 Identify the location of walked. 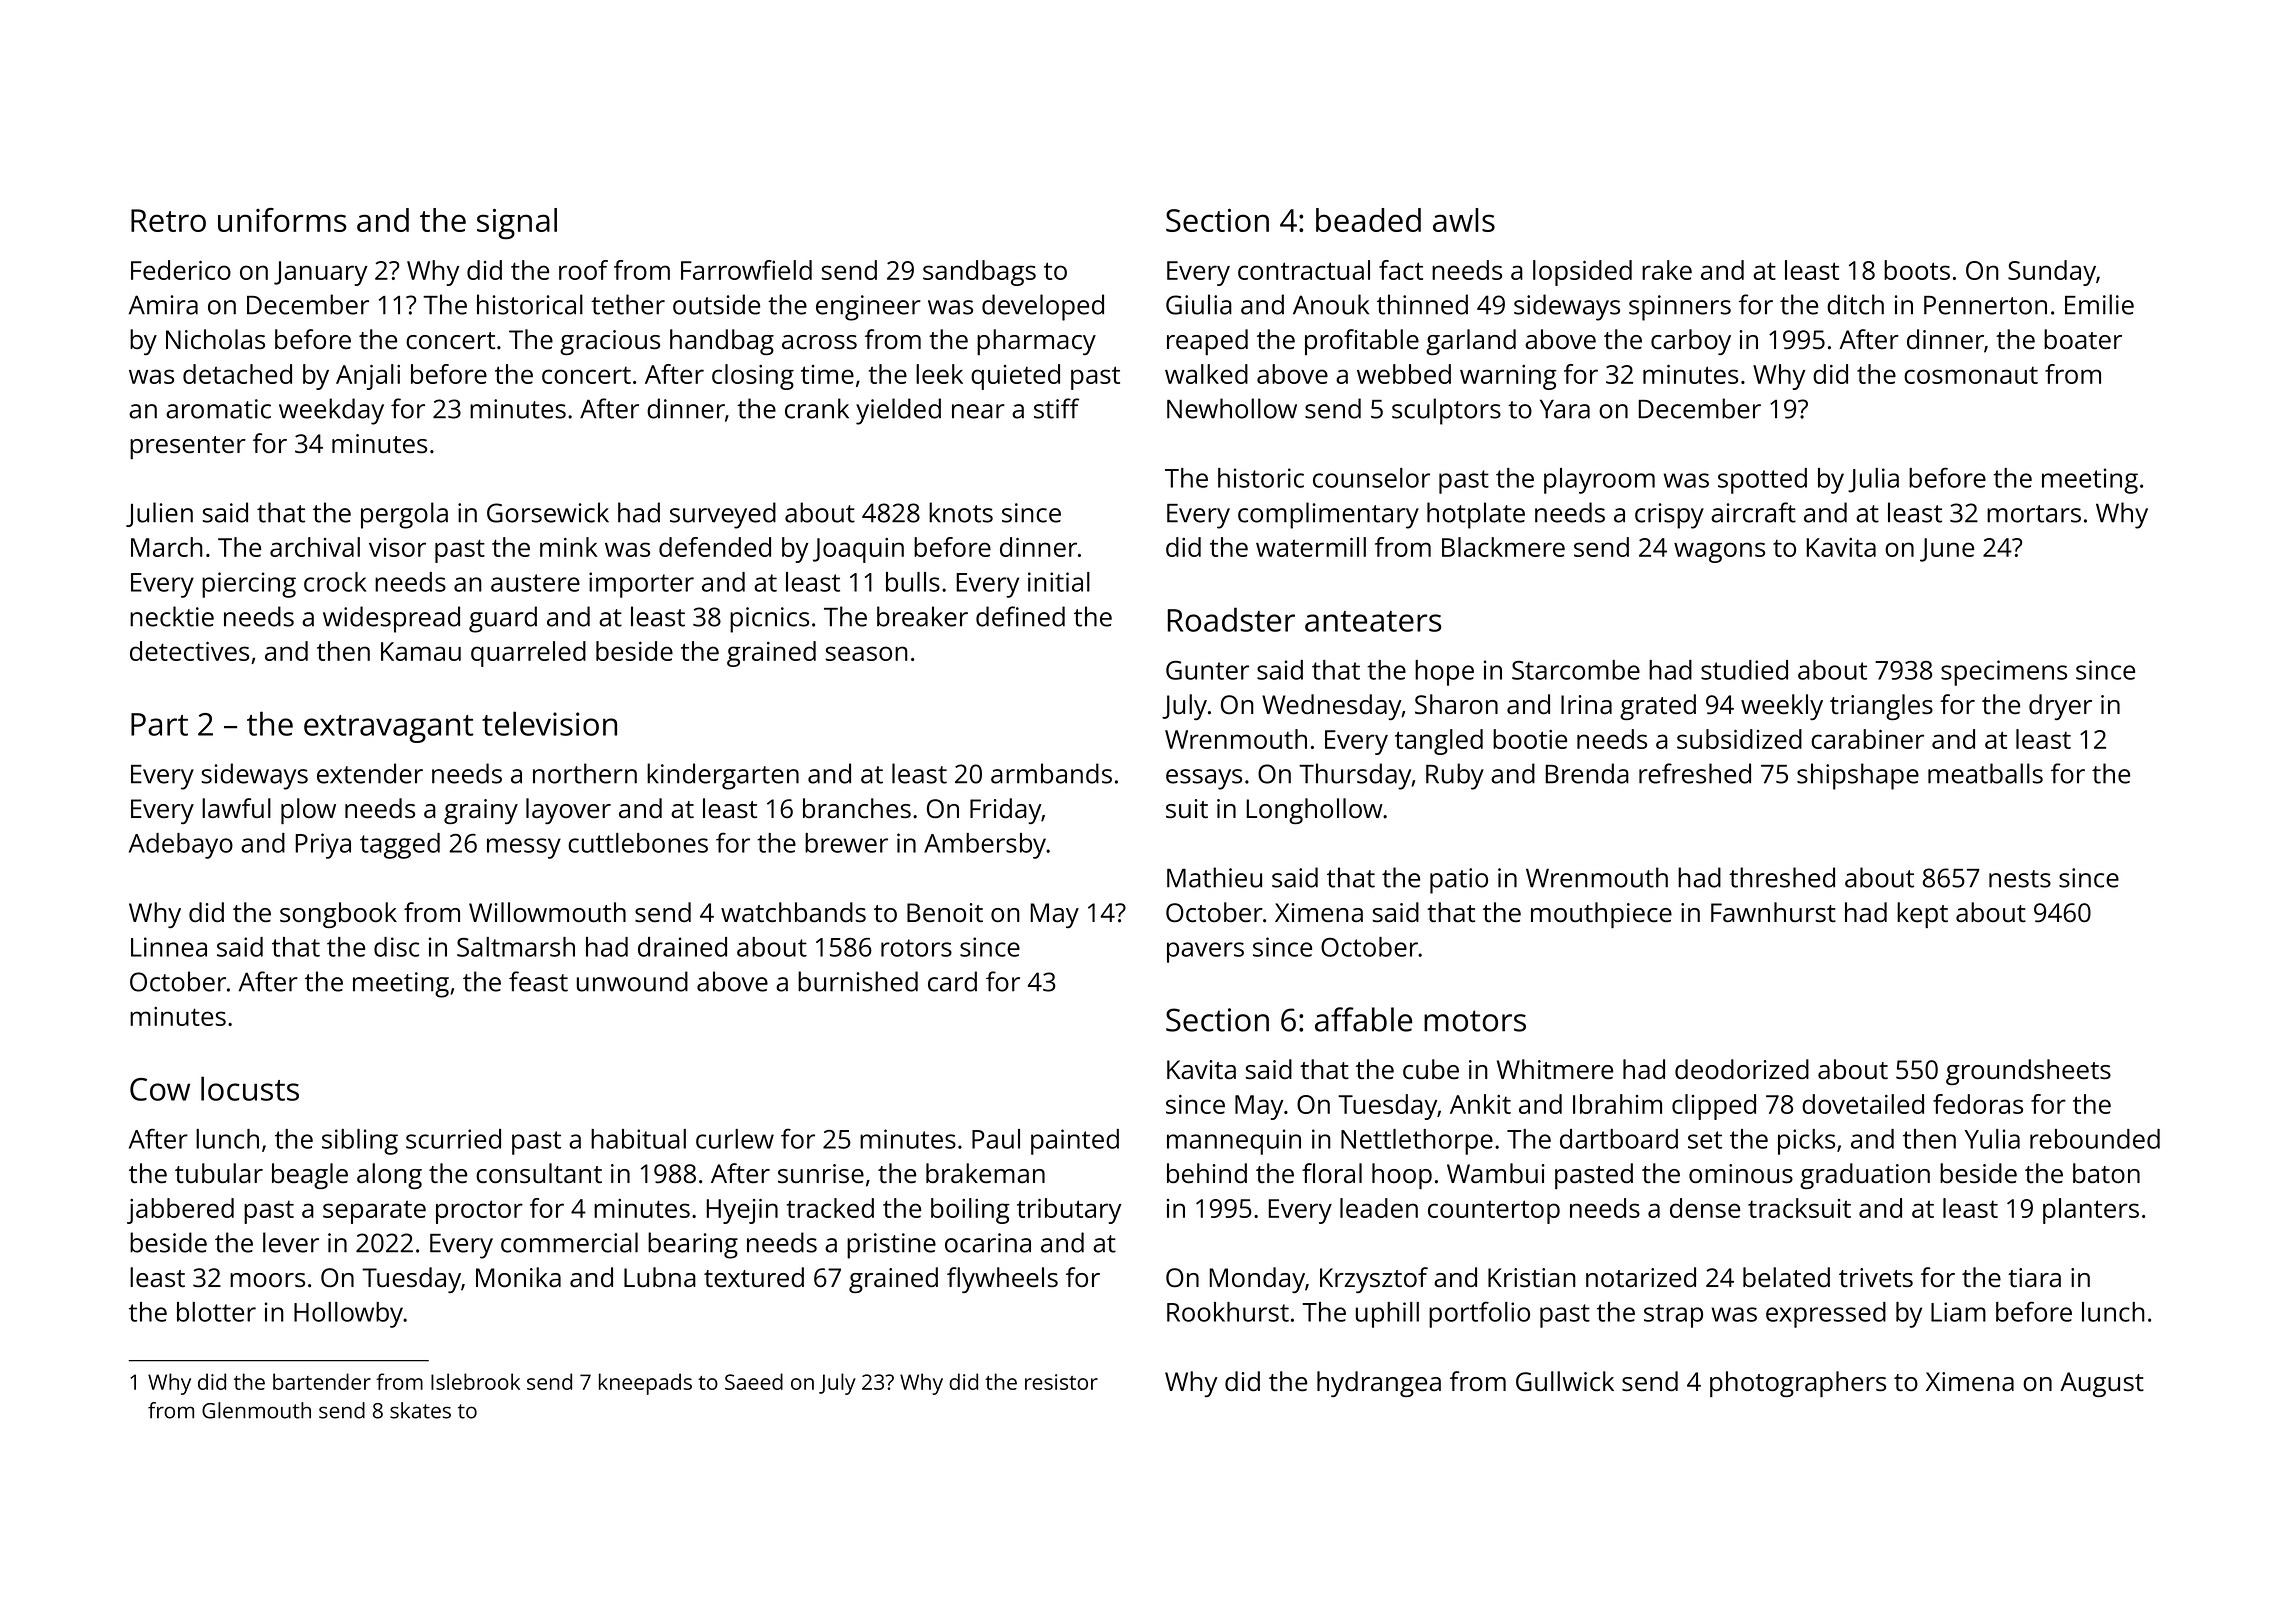
(1206, 374).
